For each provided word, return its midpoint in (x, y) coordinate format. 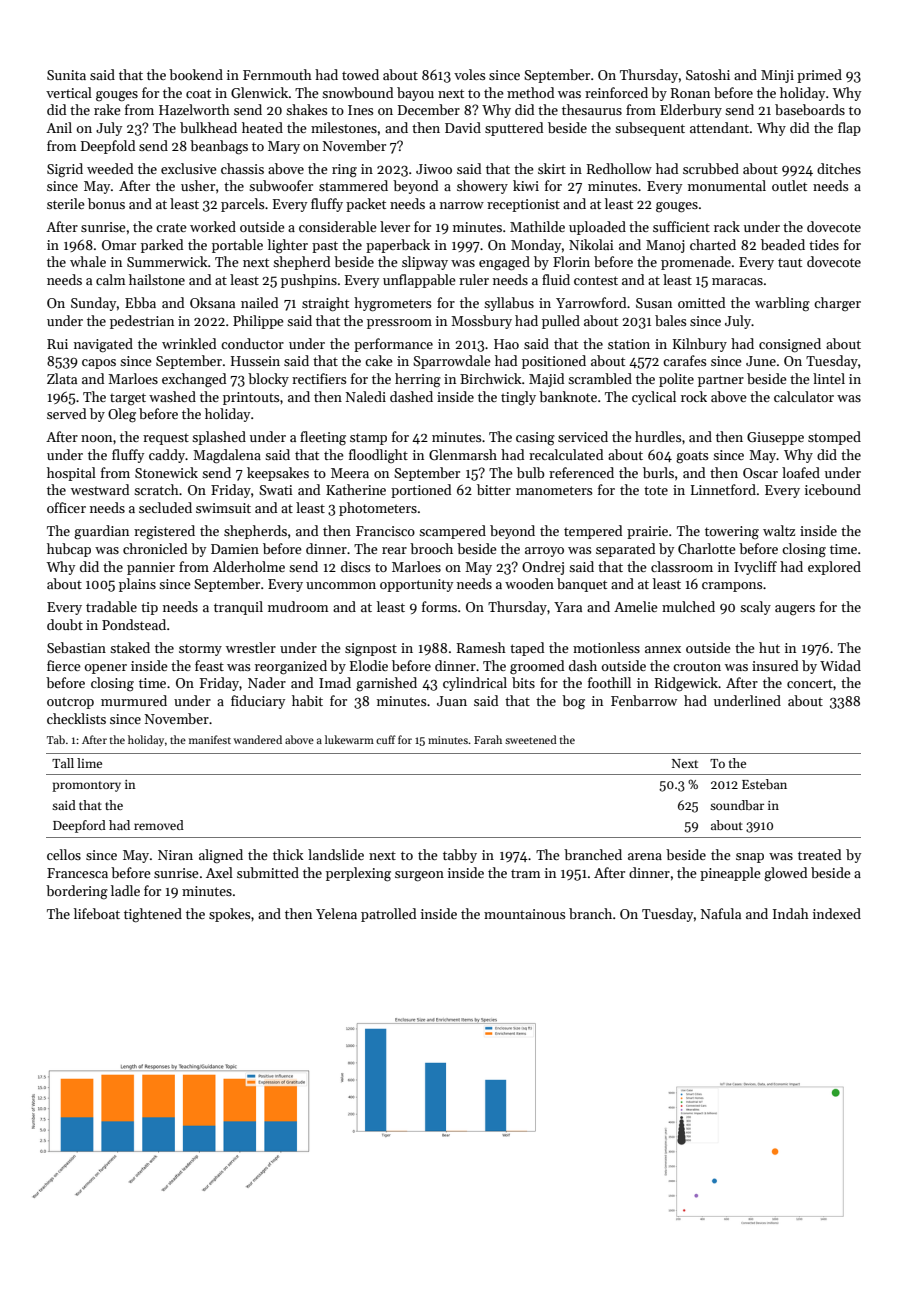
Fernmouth (277, 74)
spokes (229, 915)
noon (96, 438)
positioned (554, 362)
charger (837, 304)
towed (360, 74)
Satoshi (708, 74)
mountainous (524, 914)
